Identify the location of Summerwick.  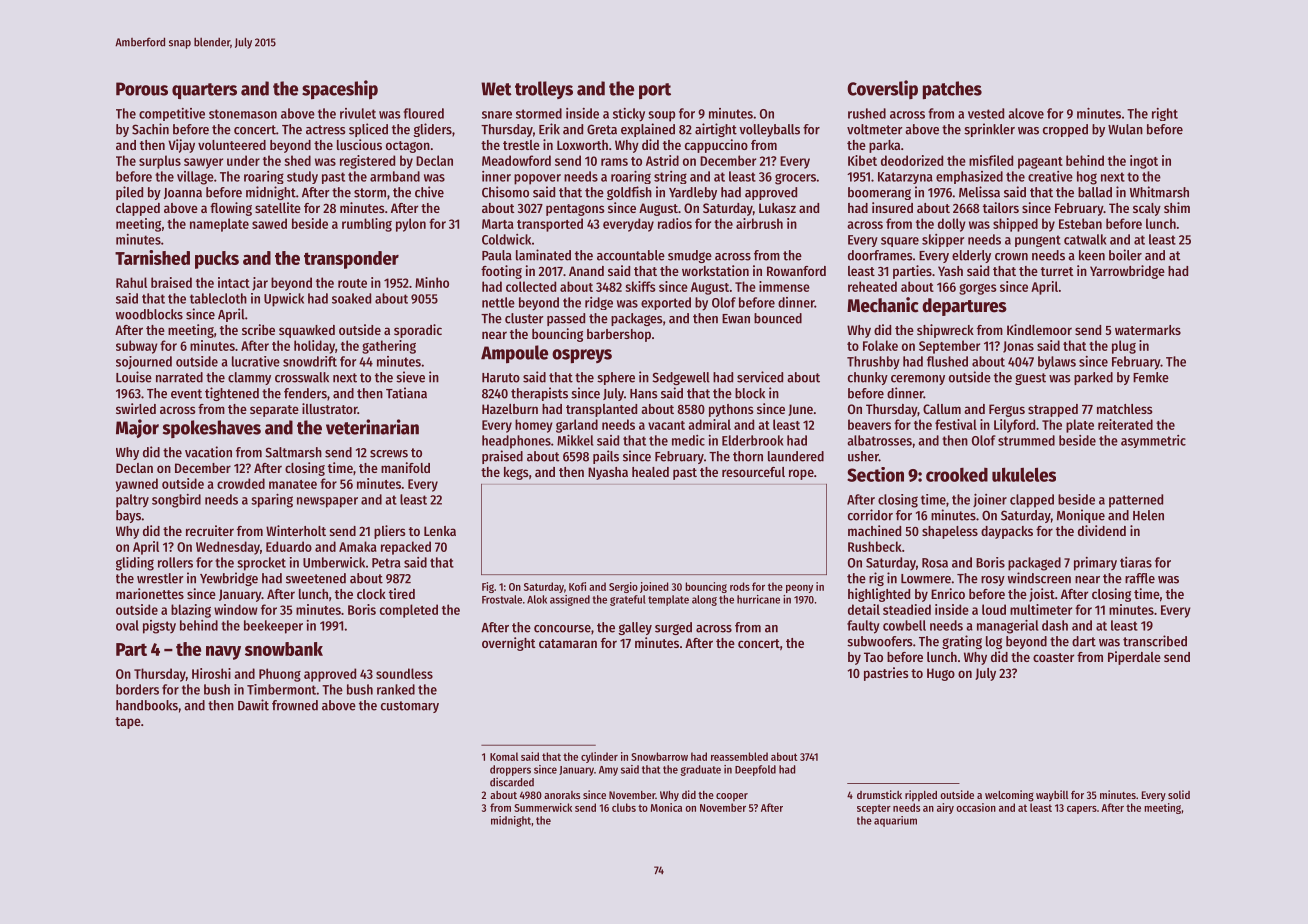
(543, 807).
